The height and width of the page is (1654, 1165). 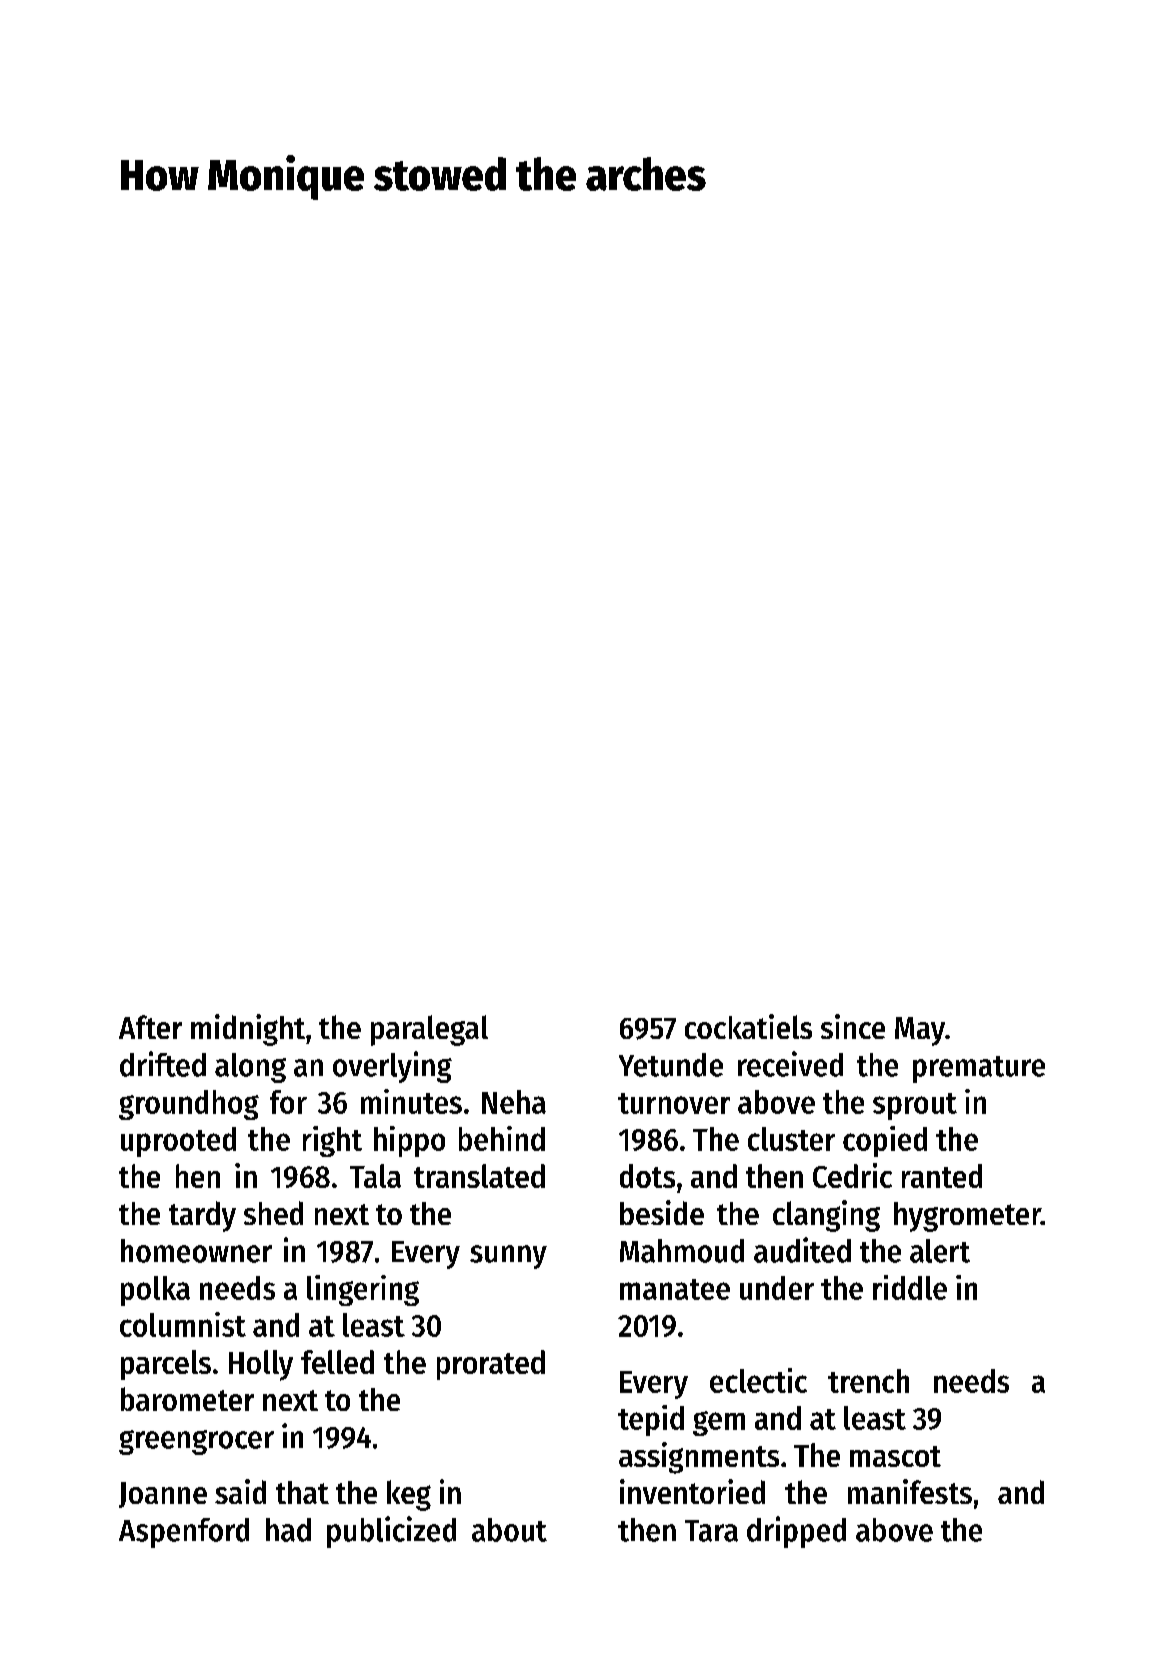 What do you see at coordinates (885, 1141) in the page?
I see `copied` at bounding box center [885, 1141].
